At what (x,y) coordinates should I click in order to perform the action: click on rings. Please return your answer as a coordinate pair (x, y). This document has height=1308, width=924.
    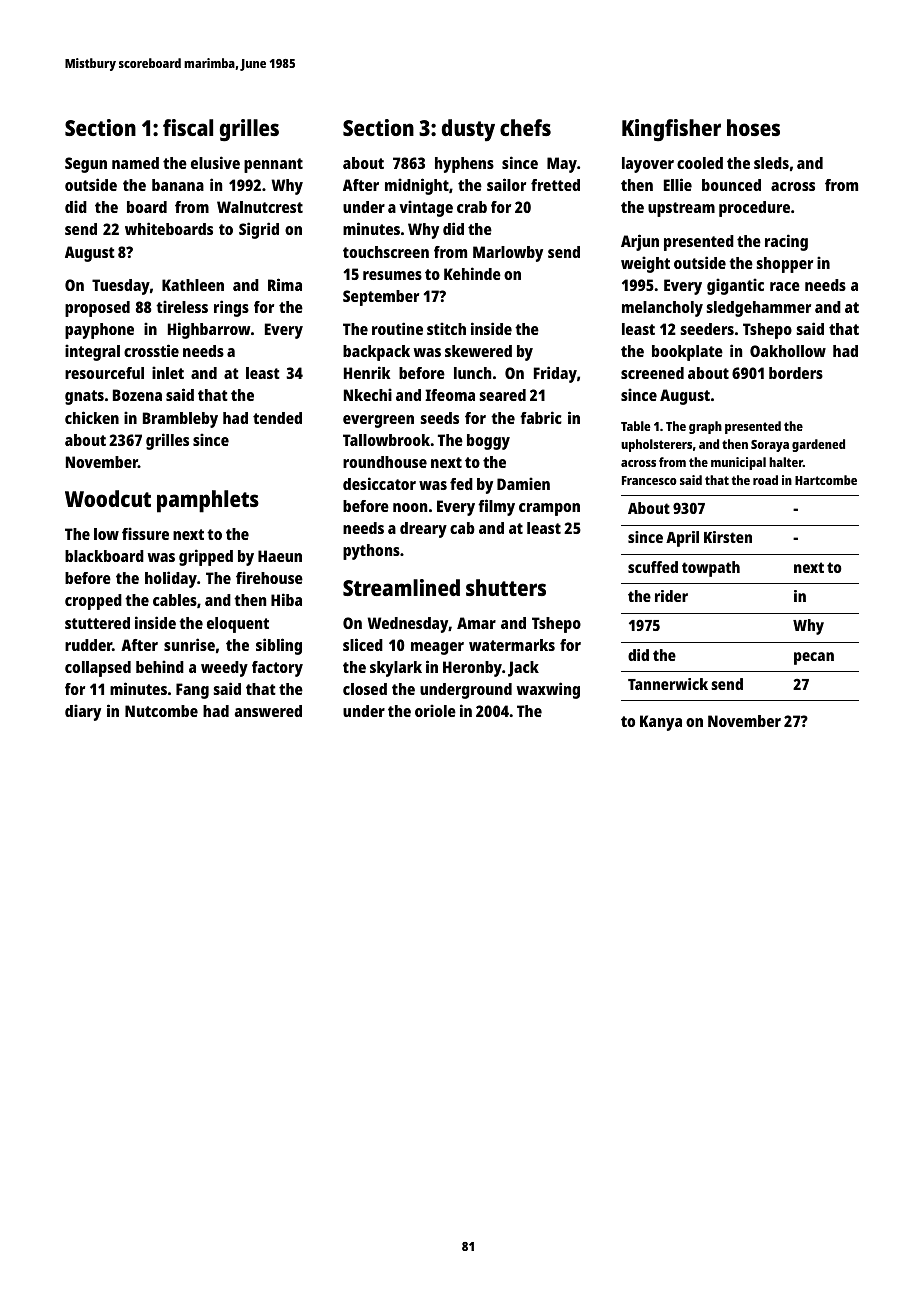
    Looking at the image, I should click on (231, 308).
